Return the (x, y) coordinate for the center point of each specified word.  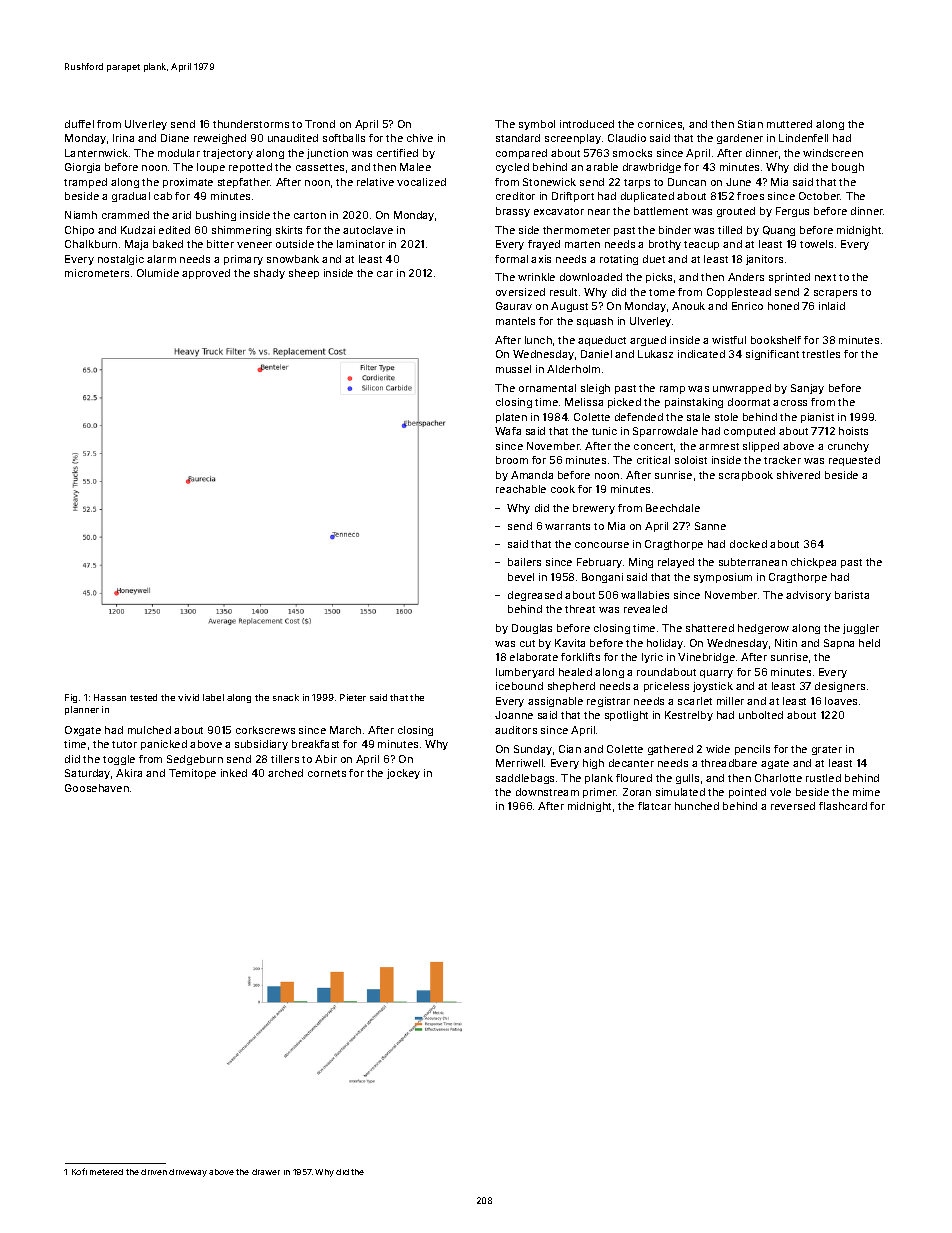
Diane (175, 138)
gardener (740, 139)
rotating (619, 260)
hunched (697, 806)
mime (866, 792)
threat (580, 609)
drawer (266, 1172)
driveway (188, 1173)
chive (420, 138)
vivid (188, 697)
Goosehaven (97, 788)
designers (840, 687)
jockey (403, 774)
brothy (665, 245)
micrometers (97, 273)
